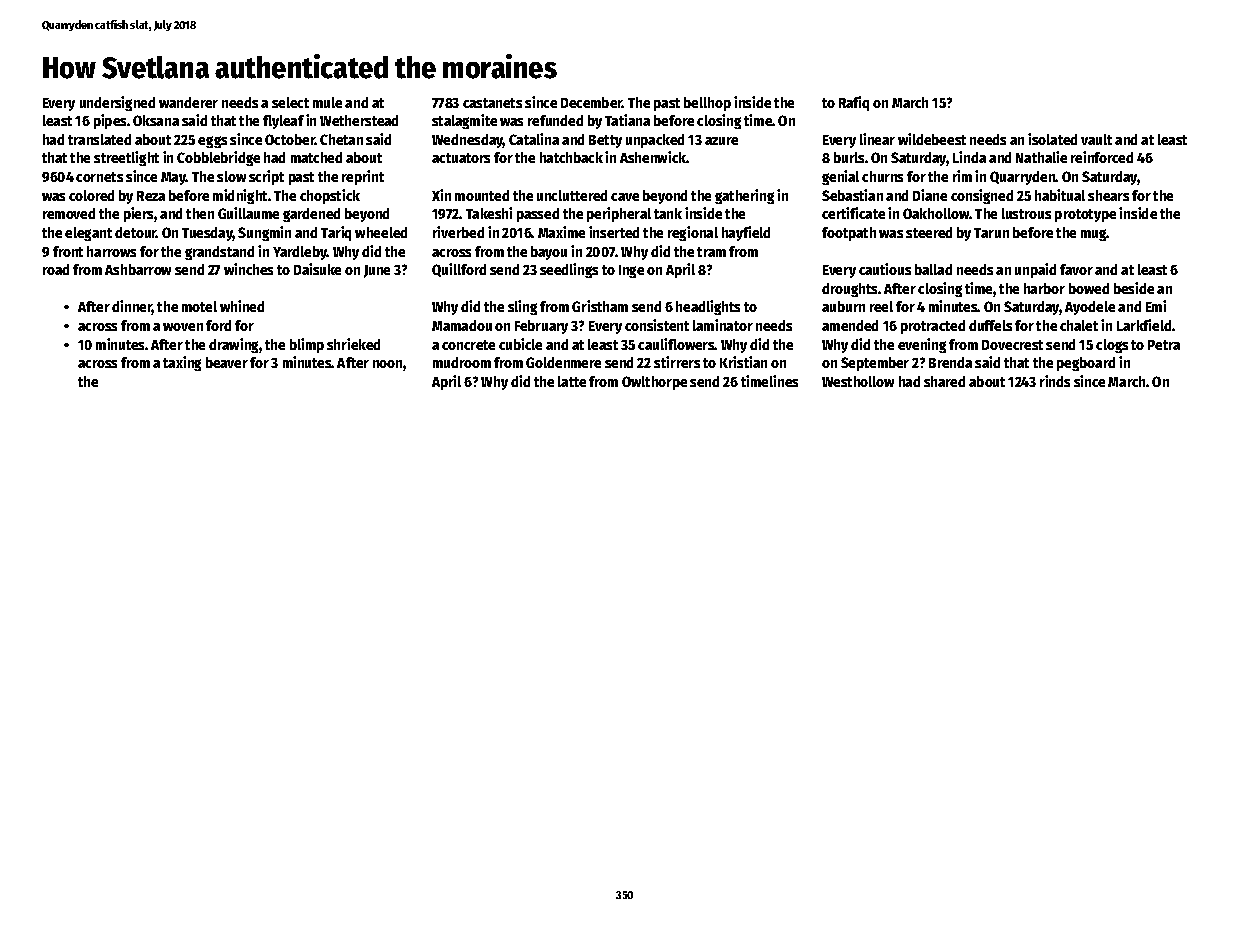  Describe the element at coordinates (136, 232) in the document. I see `detour` at that location.
